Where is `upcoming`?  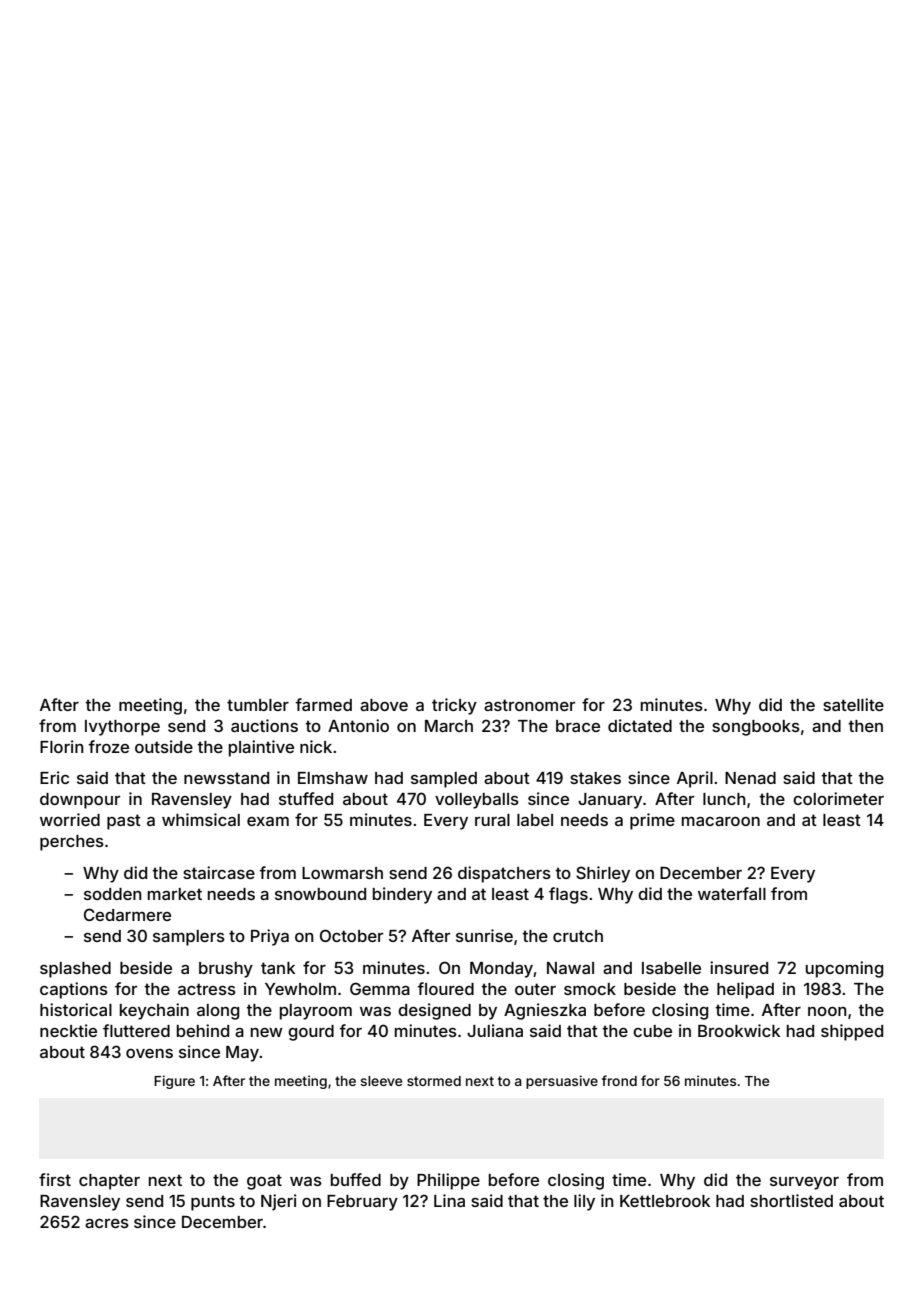
upcoming is located at coordinates (844, 969).
